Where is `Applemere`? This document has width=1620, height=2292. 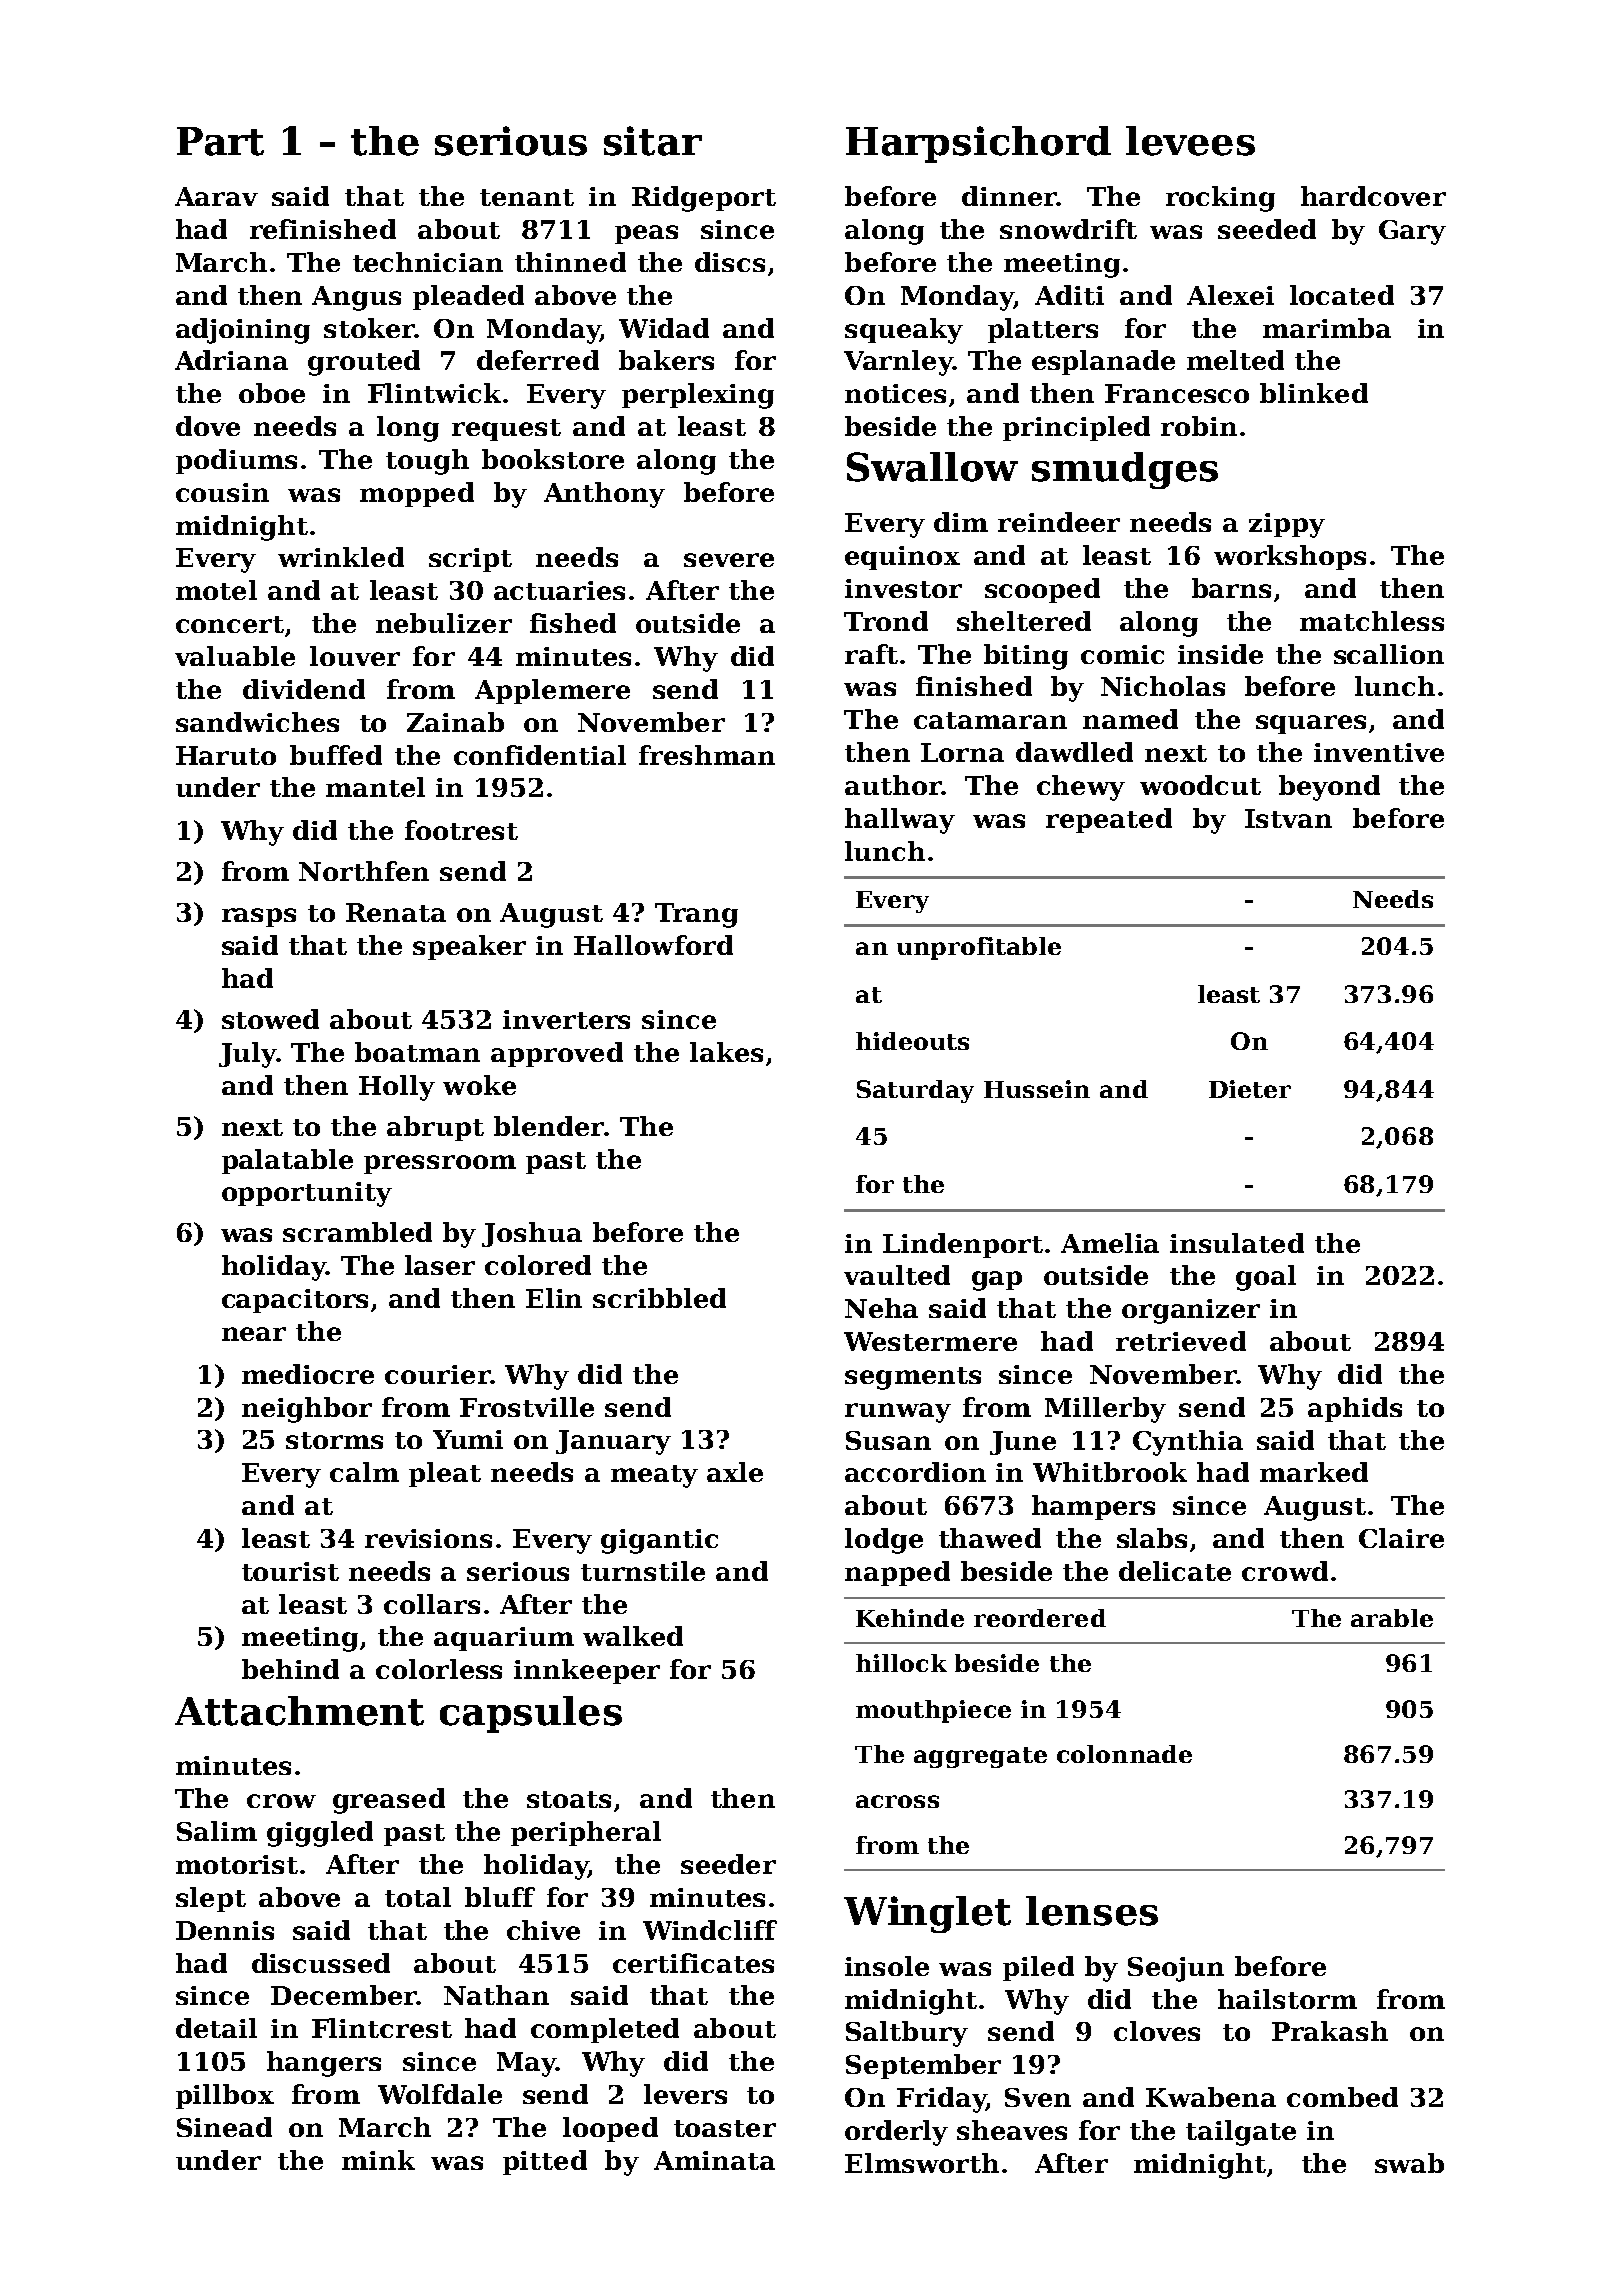
Applemere is located at coordinates (552, 691).
